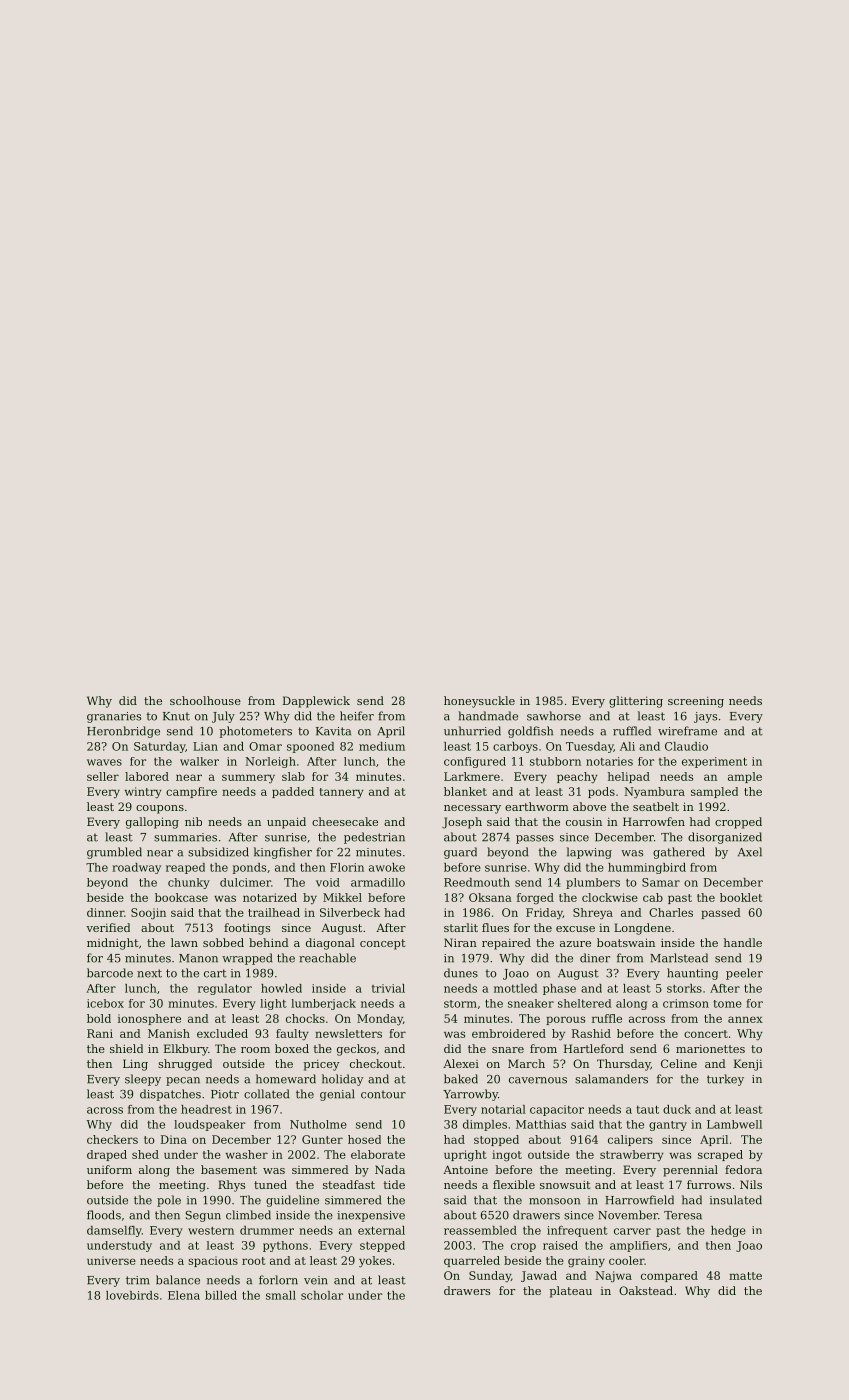 The width and height of the image is (849, 1400). What do you see at coordinates (570, 1292) in the image?
I see `plateau` at bounding box center [570, 1292].
